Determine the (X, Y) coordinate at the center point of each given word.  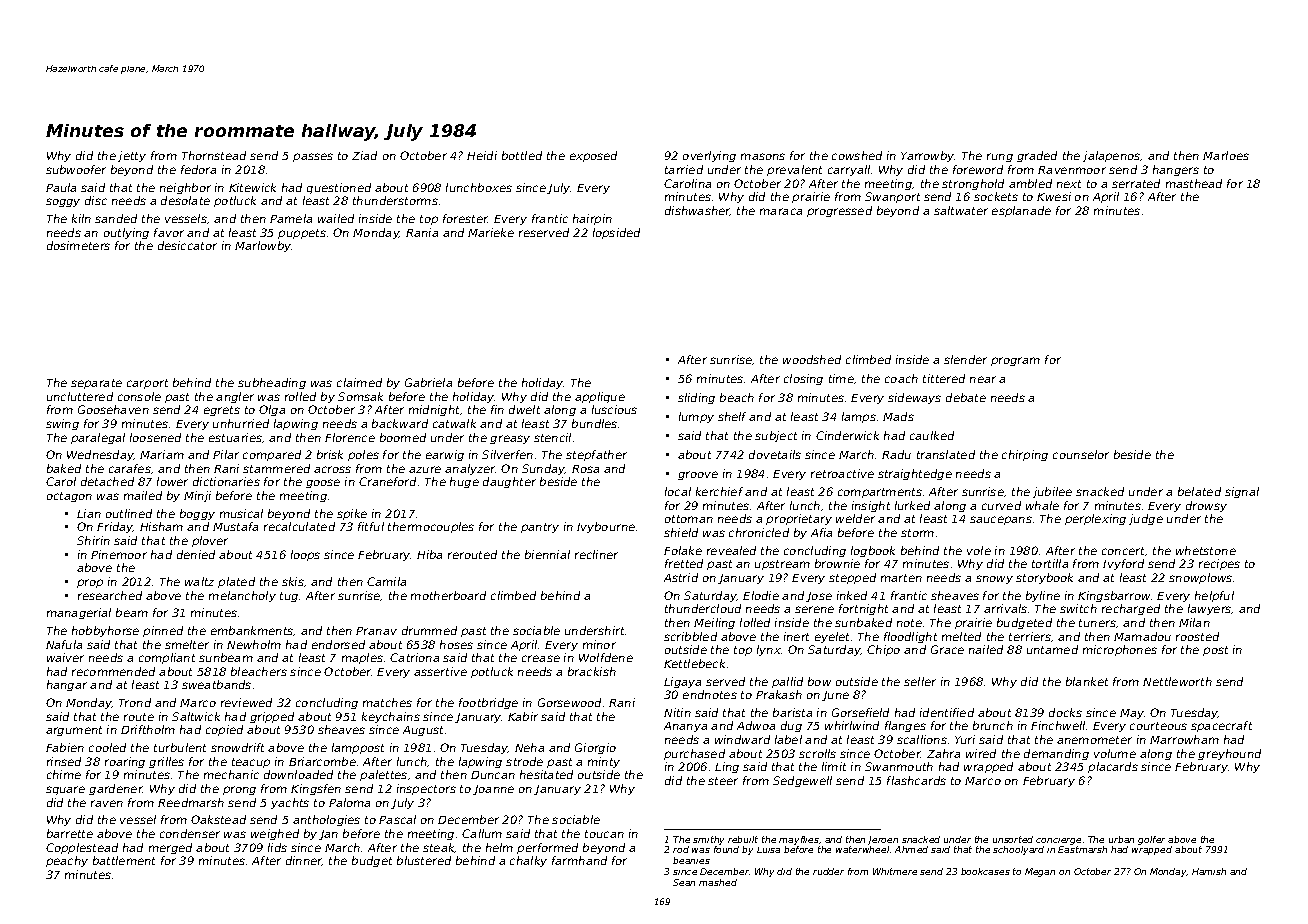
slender (965, 359)
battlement (124, 860)
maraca (781, 211)
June (835, 696)
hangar (67, 685)
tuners (1097, 623)
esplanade (1021, 211)
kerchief (719, 491)
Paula (61, 187)
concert (1123, 551)
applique (600, 397)
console (139, 396)
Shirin (93, 540)
